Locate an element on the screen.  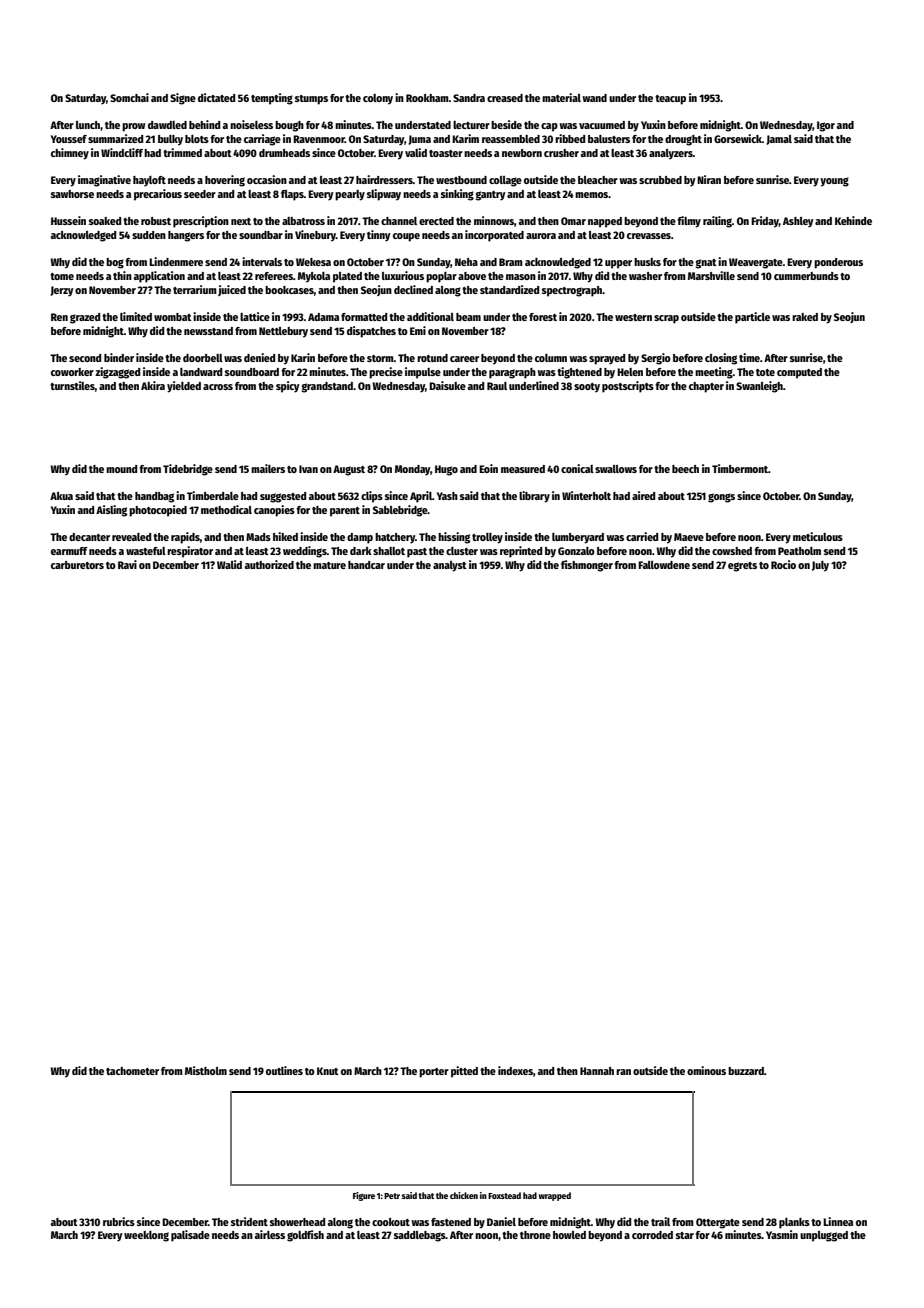
Fallowdene is located at coordinates (664, 565).
